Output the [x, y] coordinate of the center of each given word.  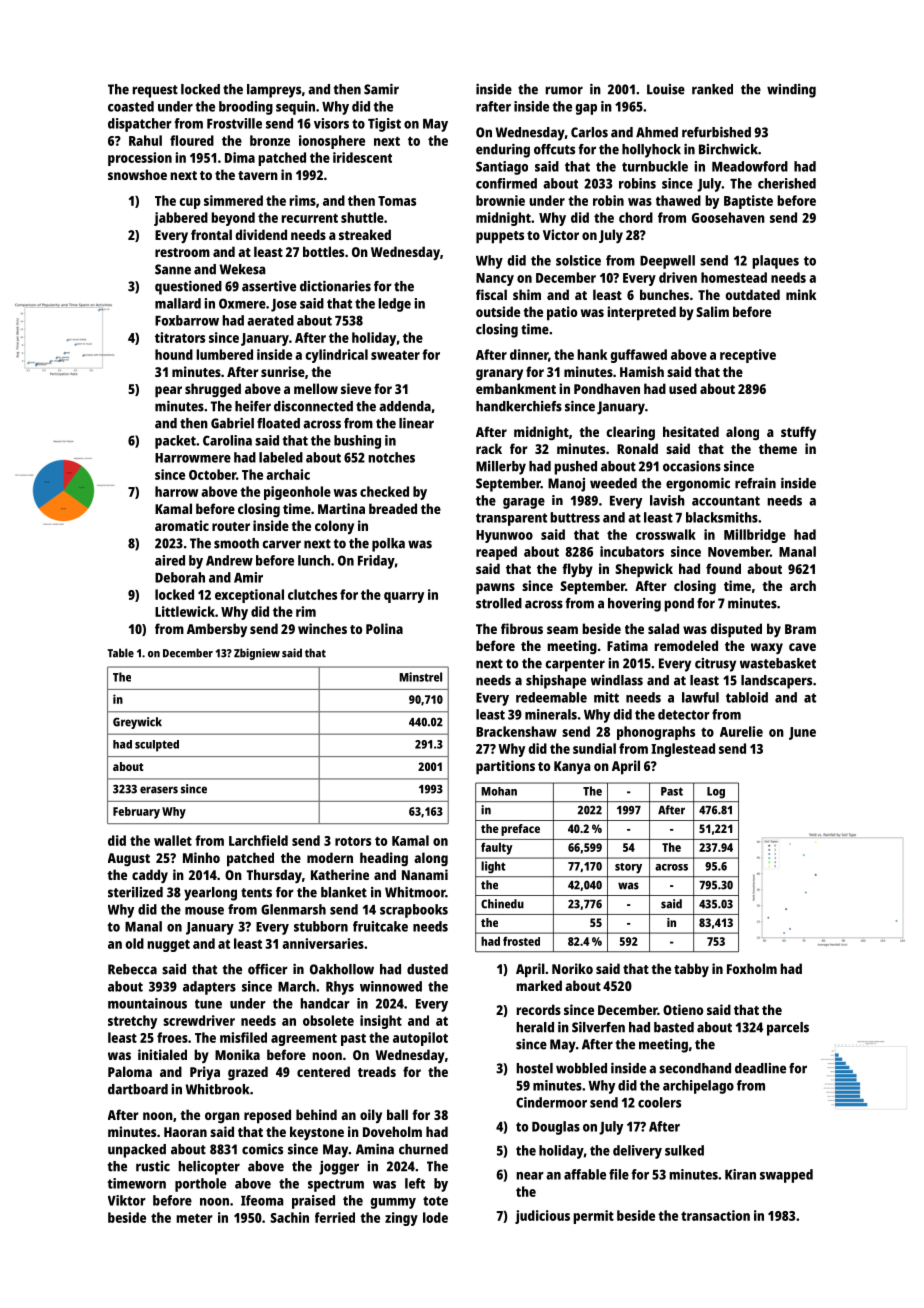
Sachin [289, 1217]
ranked [712, 89]
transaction [715, 1215]
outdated [752, 294]
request [155, 91]
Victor [561, 234]
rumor [564, 90]
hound [174, 354]
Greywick [137, 723]
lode [435, 1217]
